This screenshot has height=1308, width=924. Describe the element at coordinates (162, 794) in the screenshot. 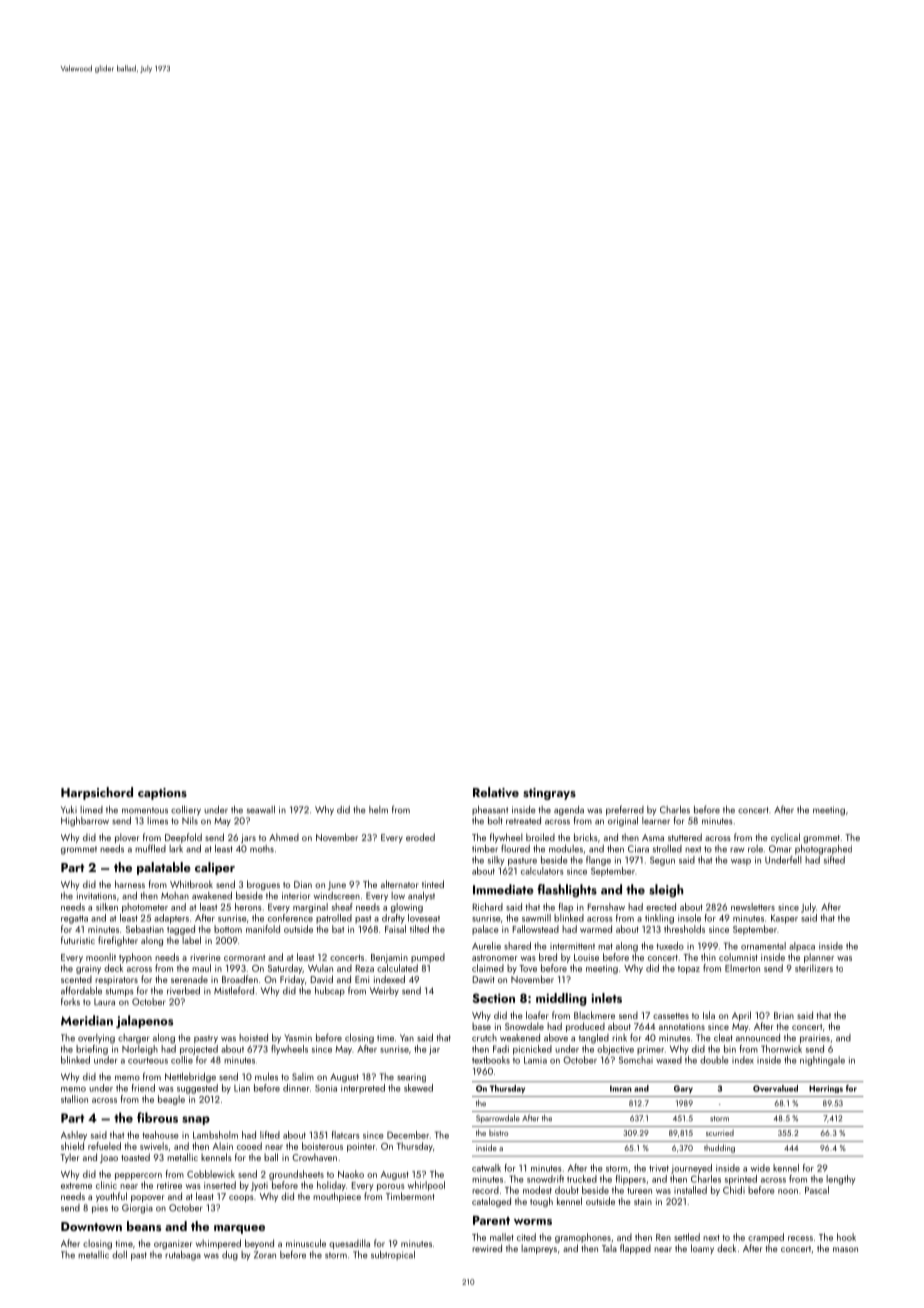

I see `captions` at that location.
